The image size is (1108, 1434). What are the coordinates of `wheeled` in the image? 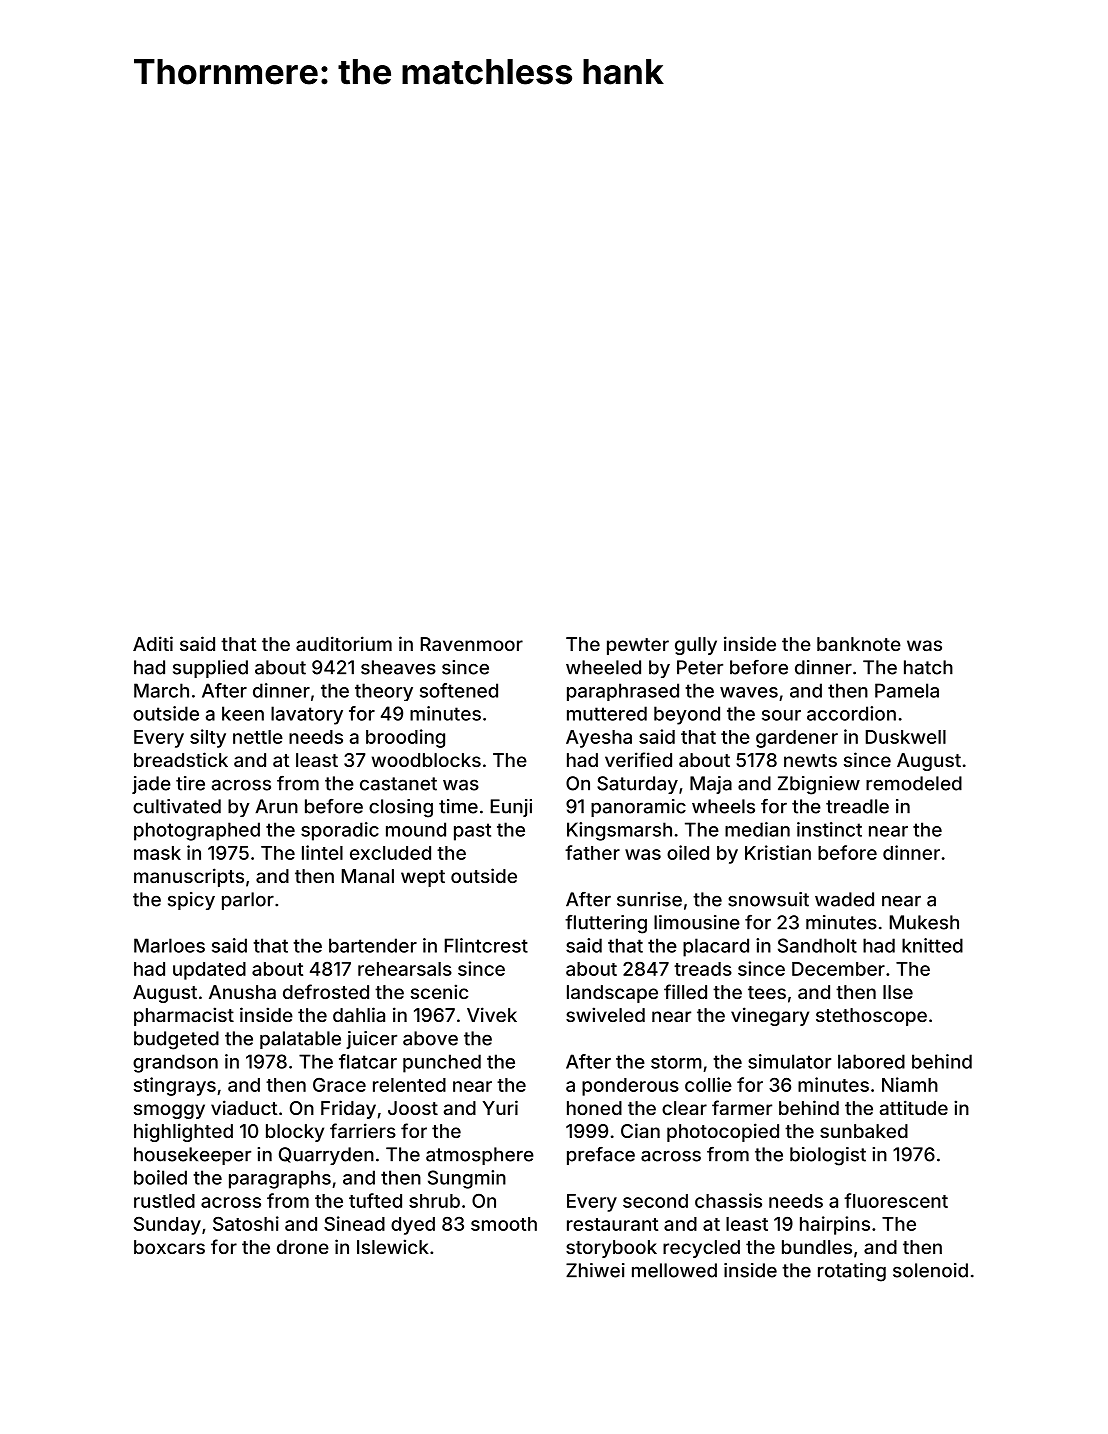 It's located at (603, 667).
